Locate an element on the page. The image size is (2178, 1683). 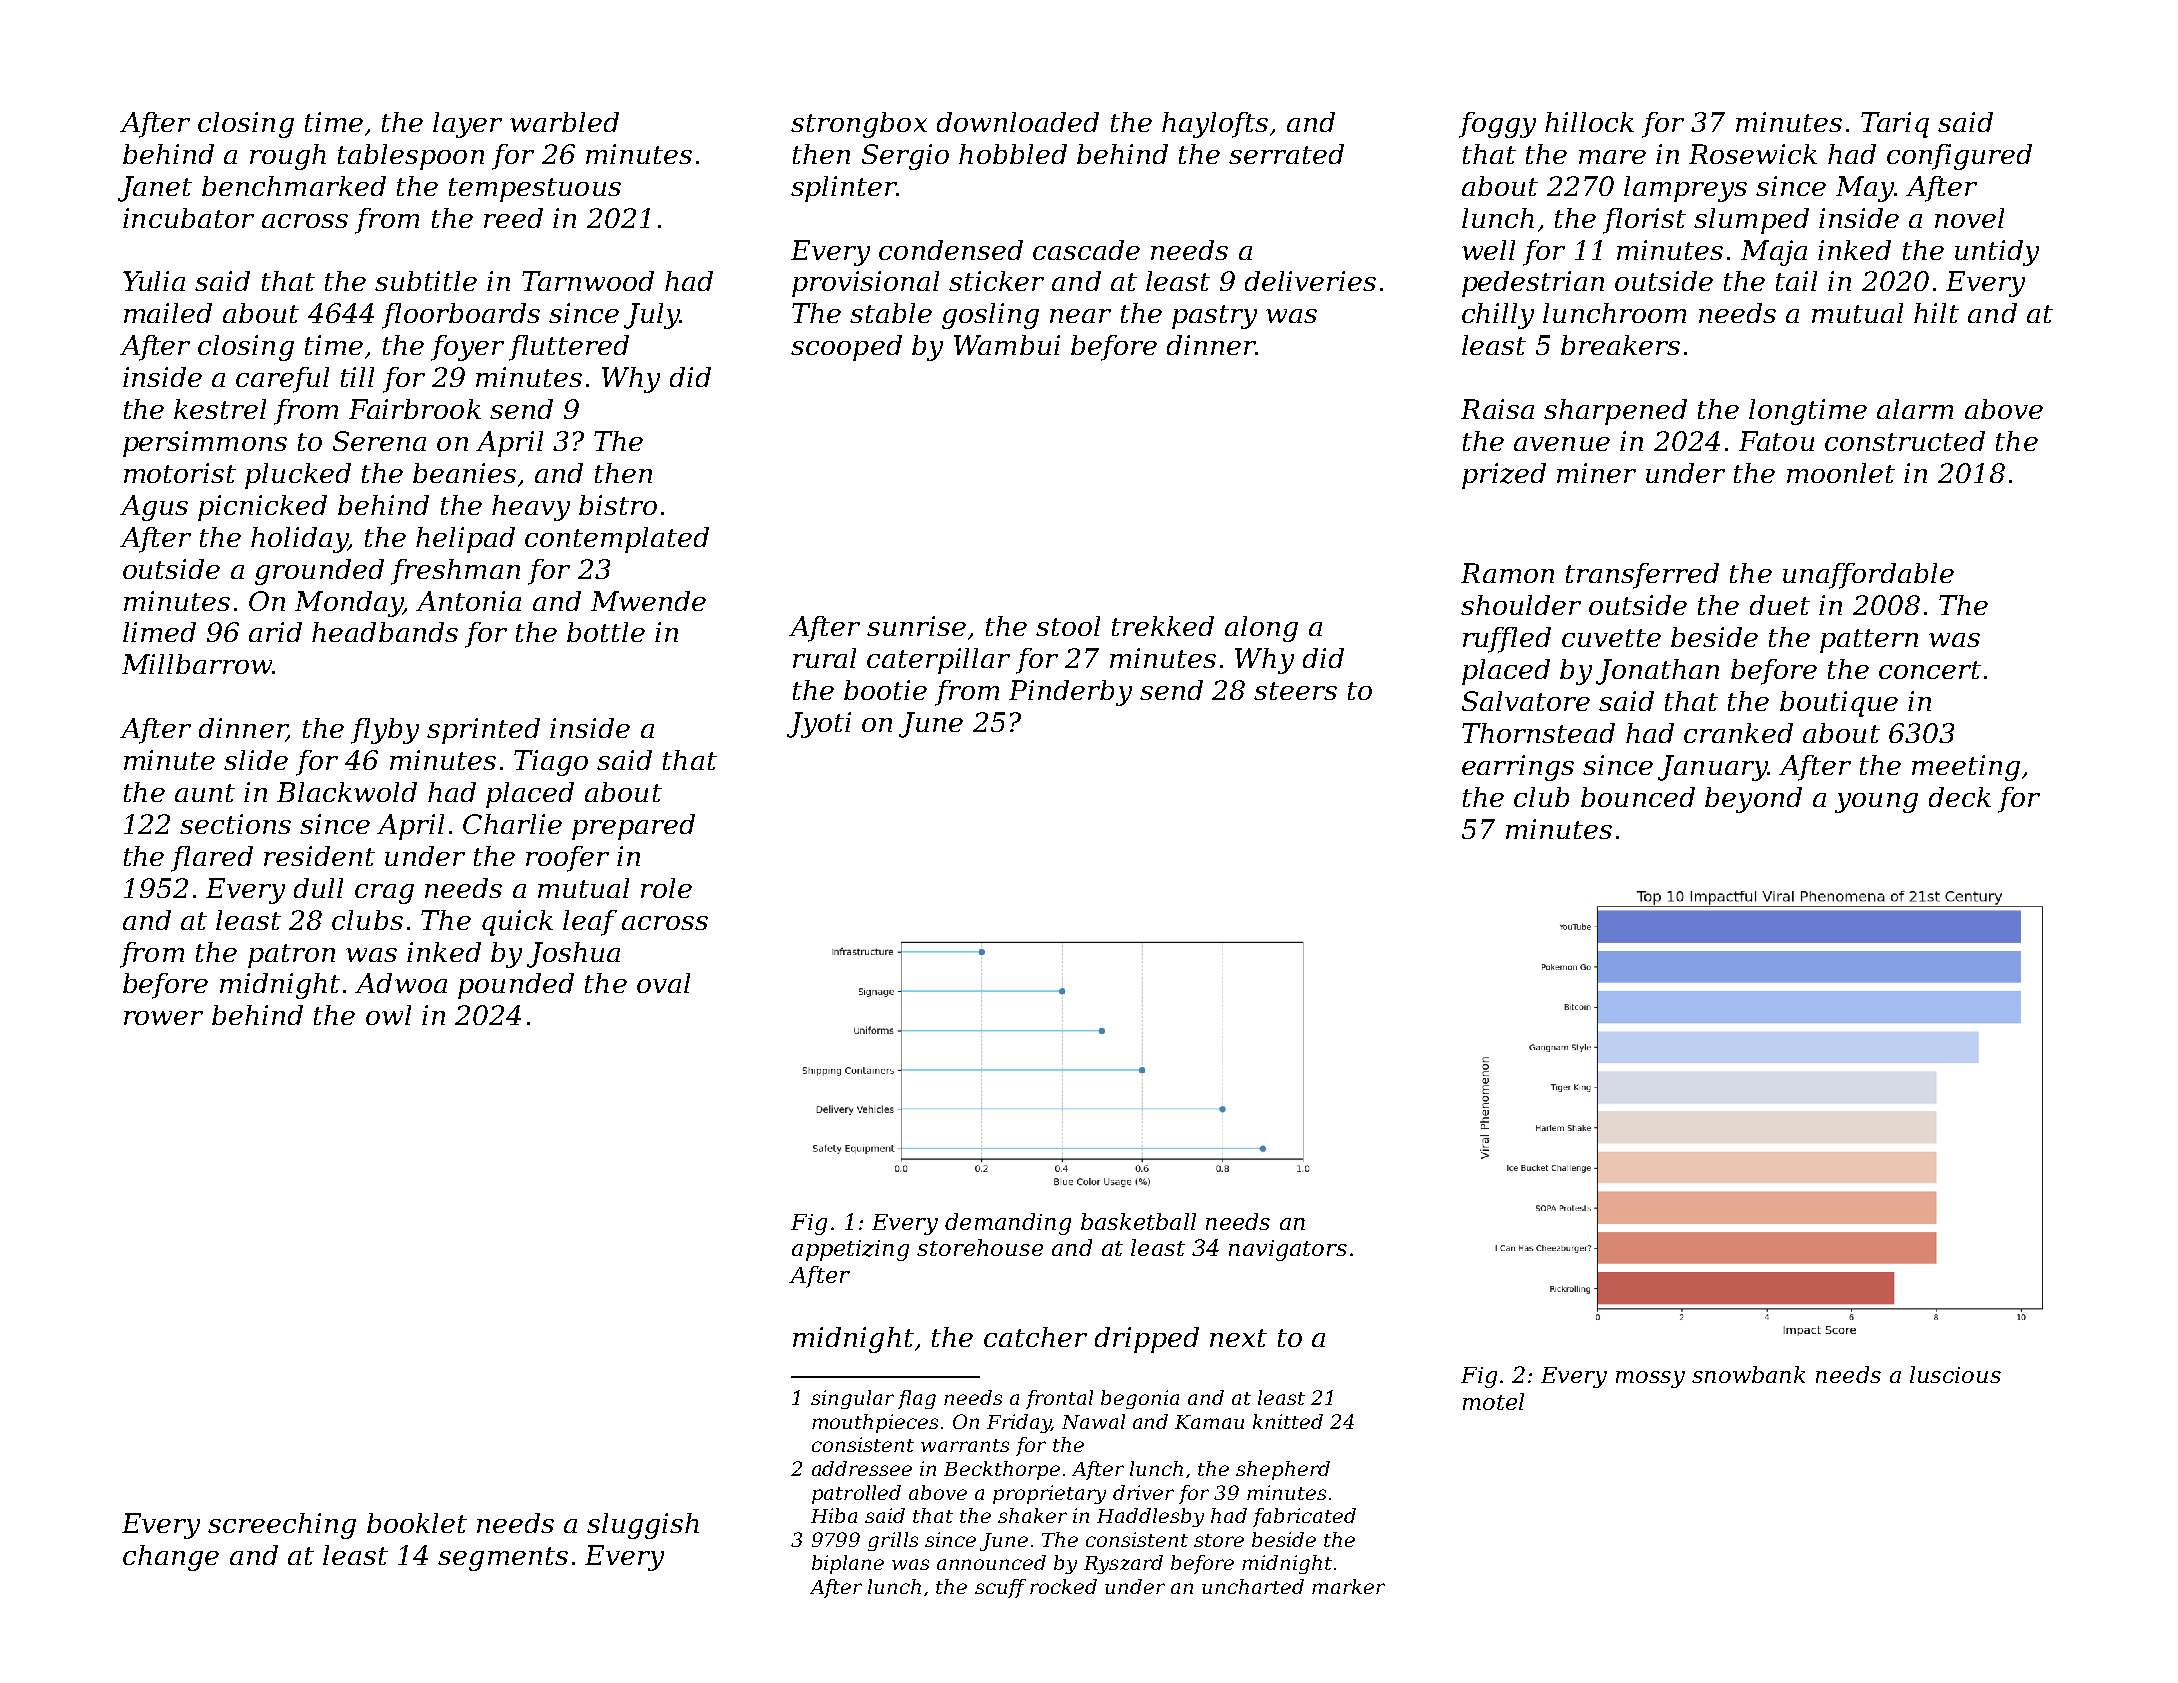
role is located at coordinates (666, 888).
